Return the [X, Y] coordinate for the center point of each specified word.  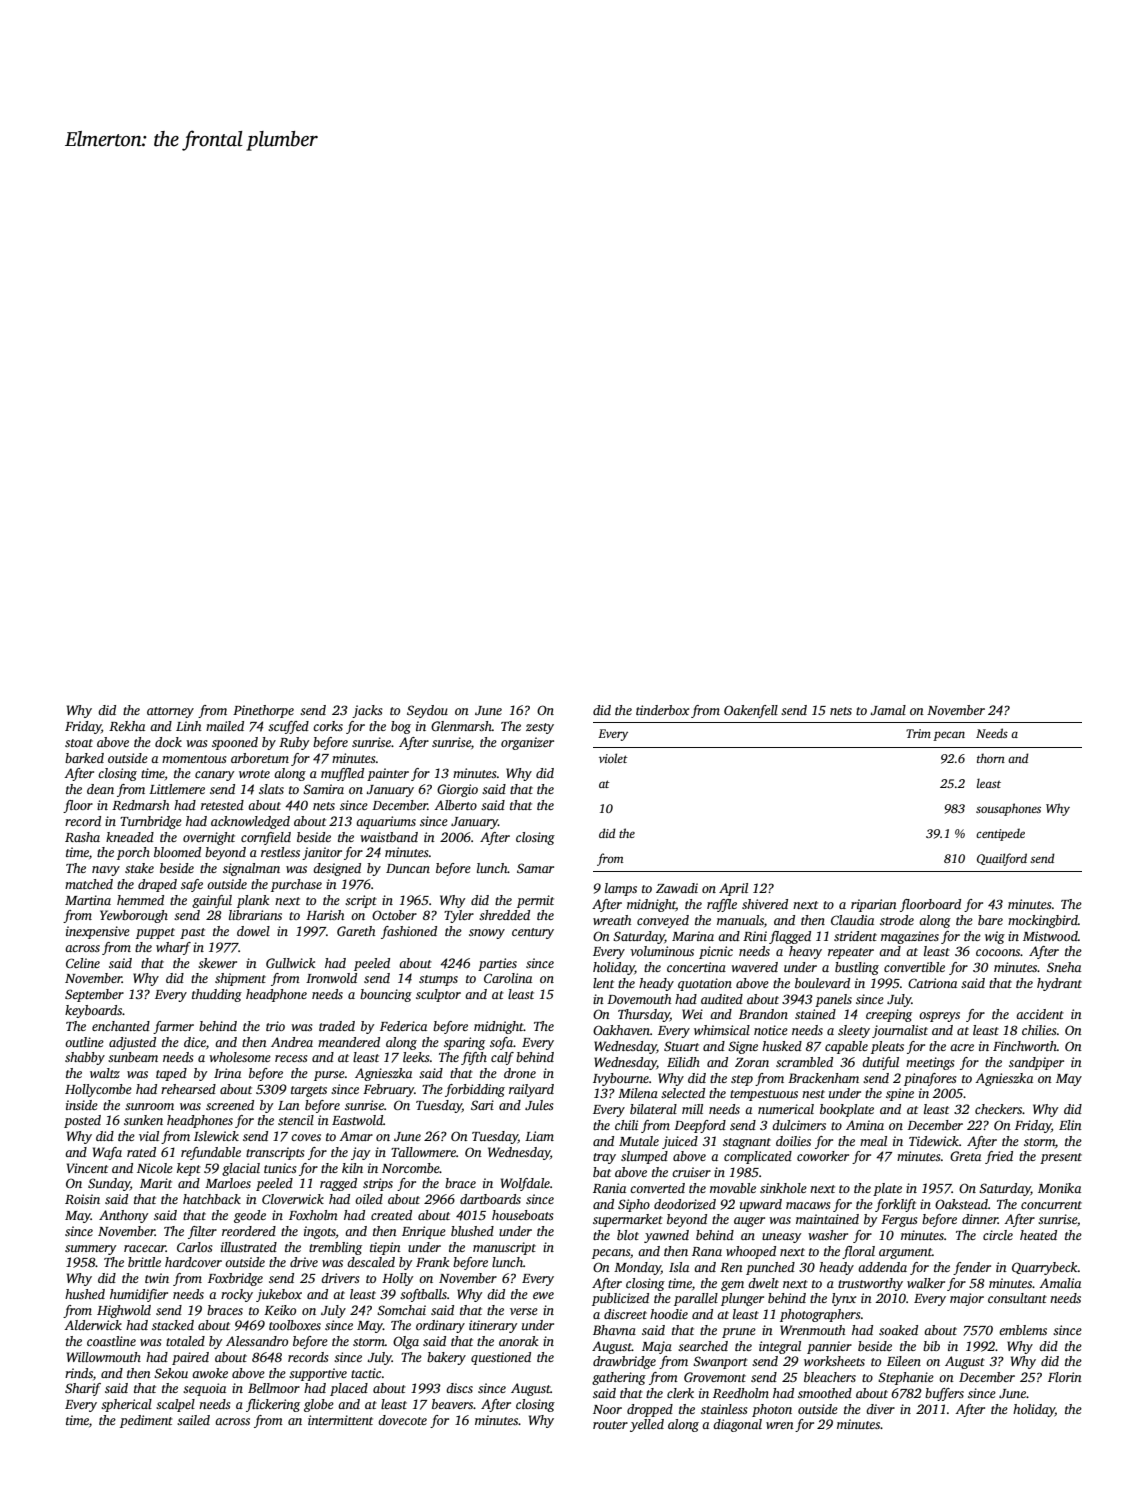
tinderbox [662, 710]
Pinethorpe [263, 711]
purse [329, 1076]
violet [613, 758]
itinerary [493, 1326]
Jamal [888, 710]
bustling [857, 968]
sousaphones [1008, 809]
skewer [217, 963]
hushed [85, 1294]
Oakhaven [621, 1030]
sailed [193, 1420]
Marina [693, 936]
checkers [999, 1109]
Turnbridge [151, 822]
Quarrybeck [1045, 1268]
